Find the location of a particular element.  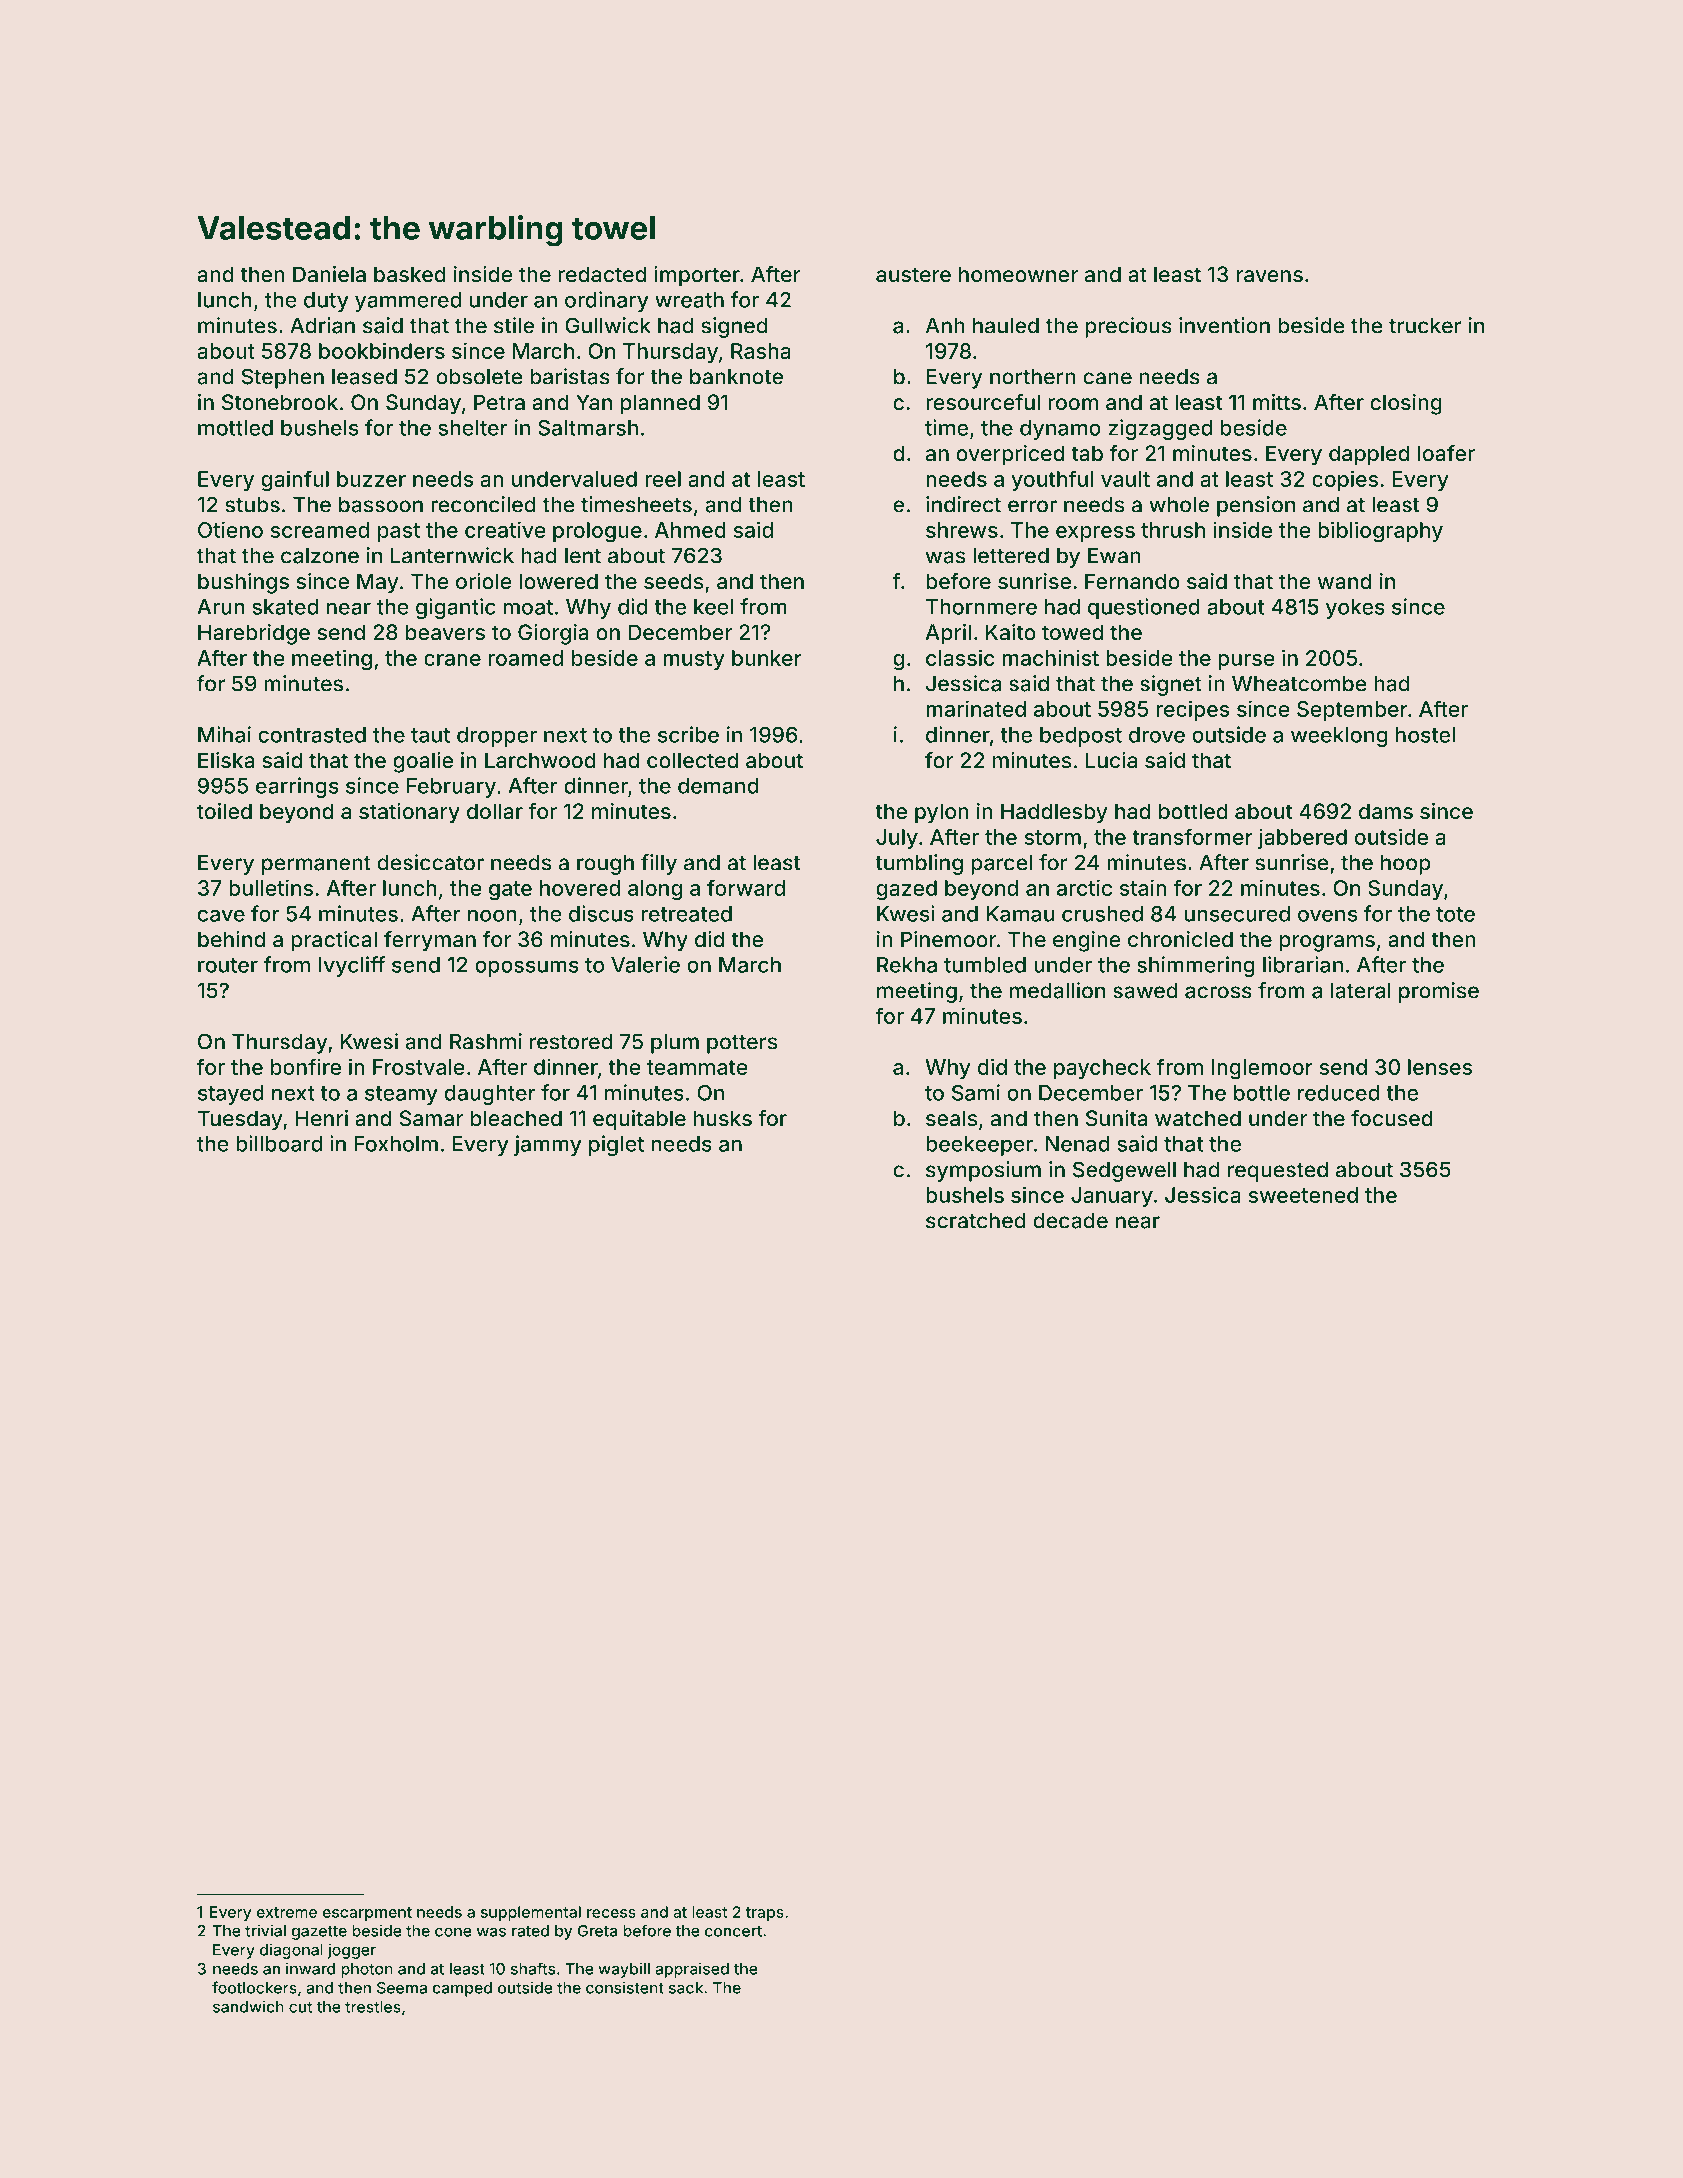

importer is located at coordinates (697, 276).
